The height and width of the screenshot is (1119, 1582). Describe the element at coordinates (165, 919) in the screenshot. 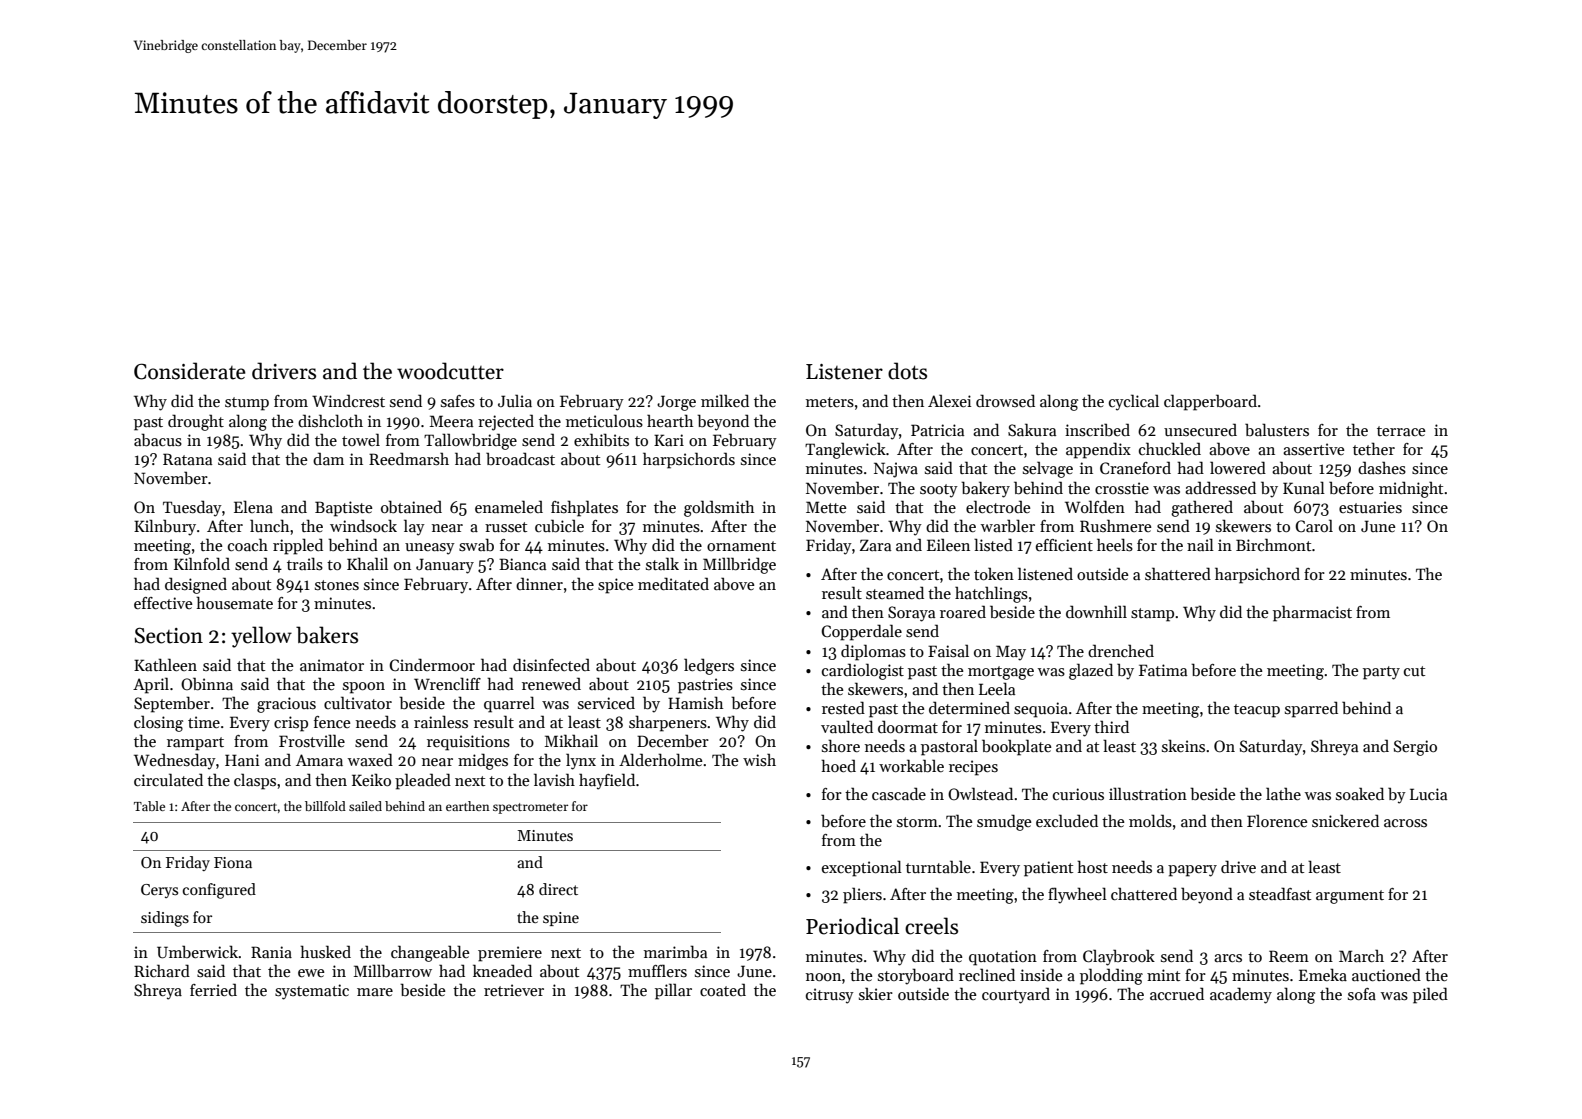

I see `sidings` at that location.
